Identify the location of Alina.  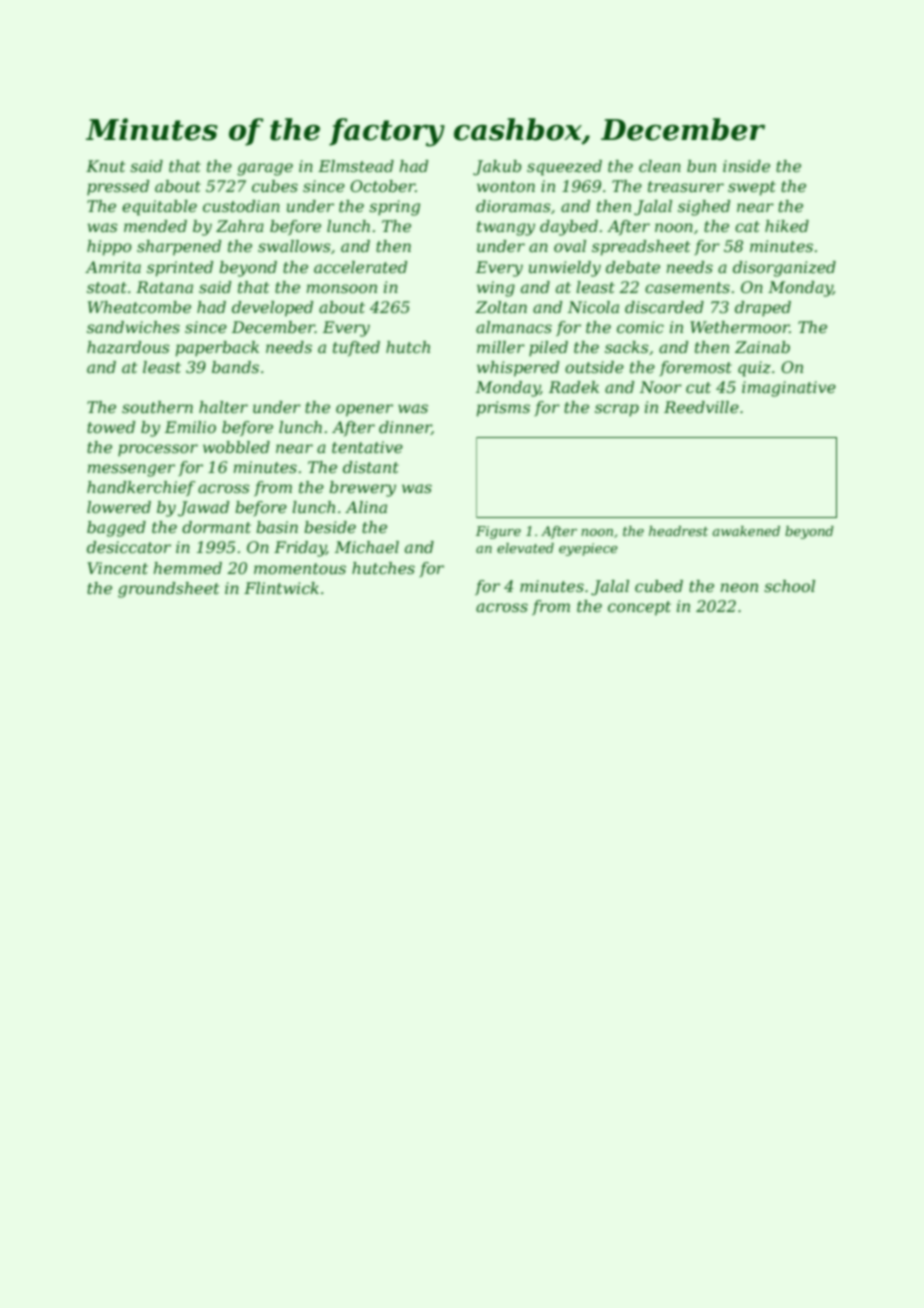
(366, 507).
